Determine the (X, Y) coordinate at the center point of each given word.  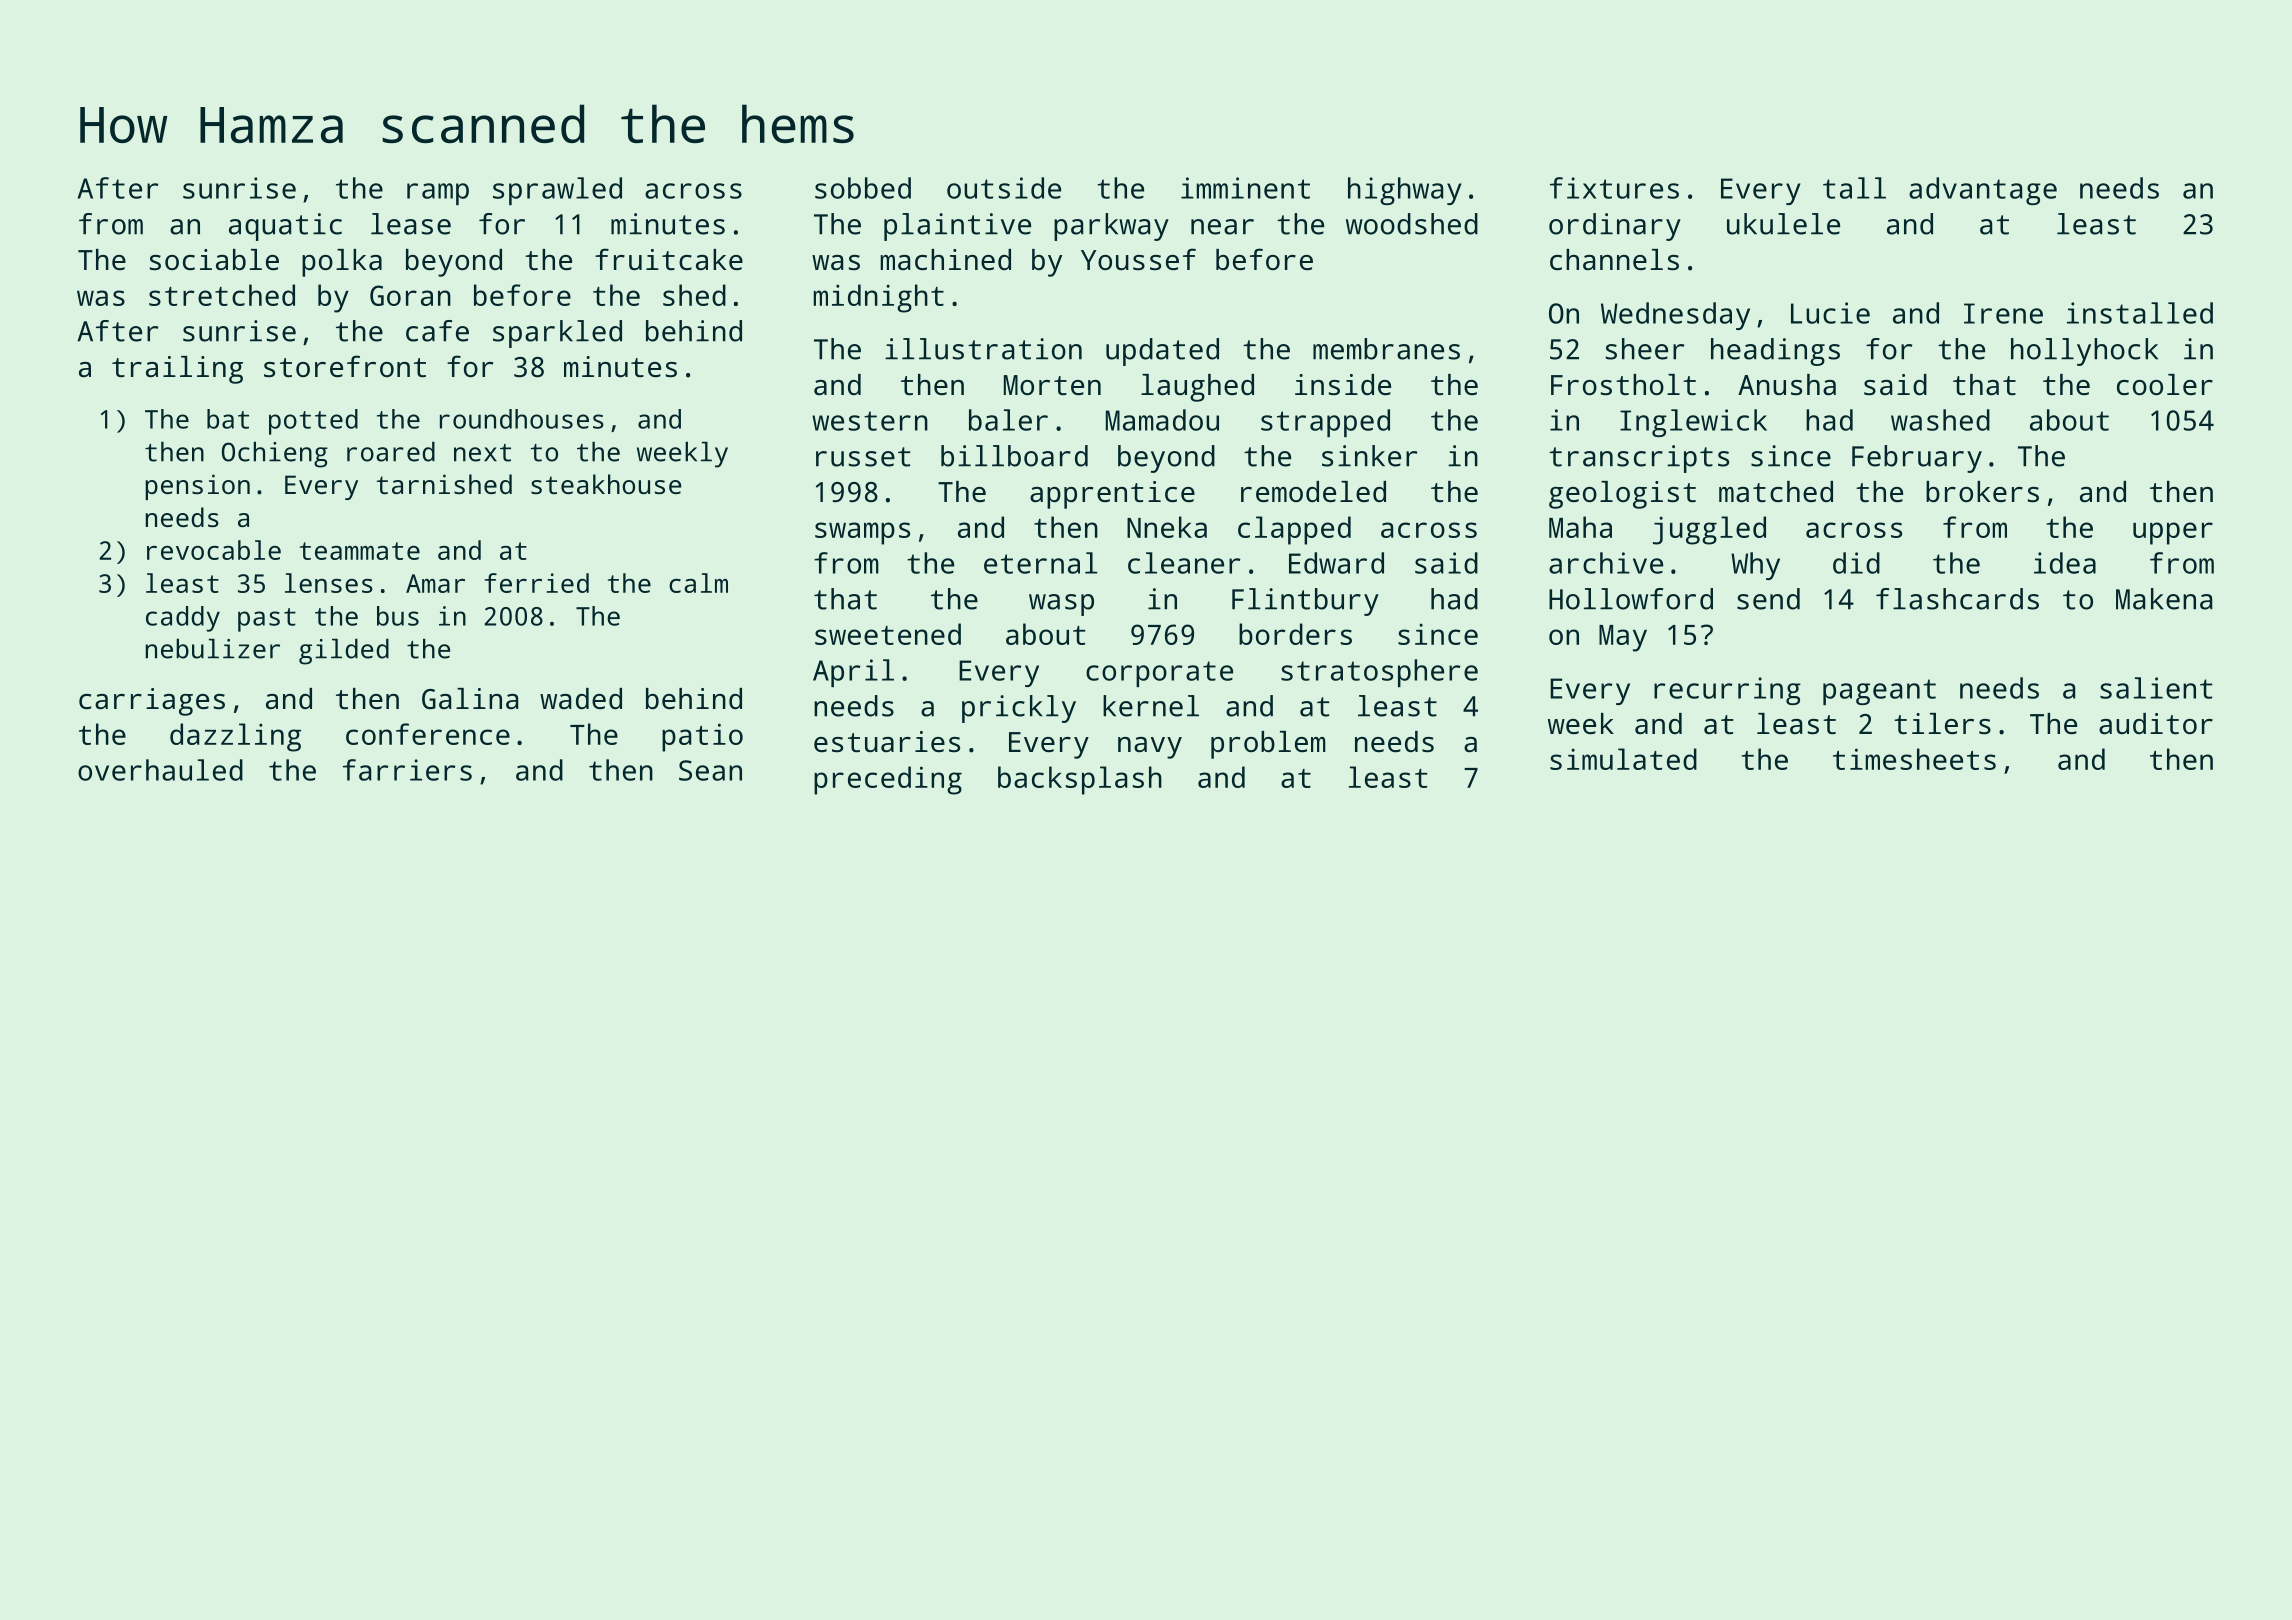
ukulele (1783, 224)
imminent (1245, 188)
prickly (1019, 709)
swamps (862, 533)
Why (1755, 566)
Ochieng (275, 454)
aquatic (285, 227)
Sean (710, 770)
